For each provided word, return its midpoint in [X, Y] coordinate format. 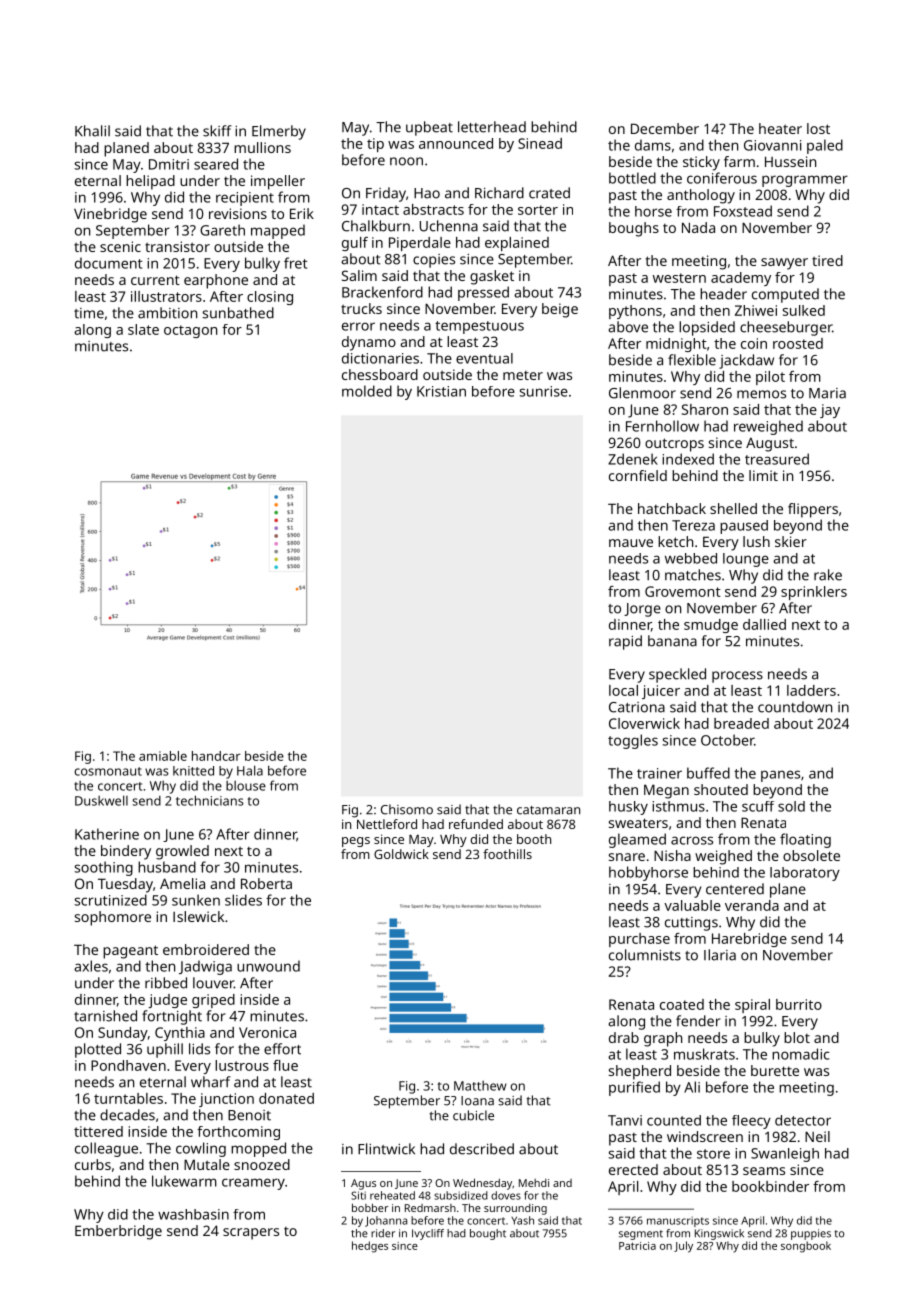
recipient [245, 199]
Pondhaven [128, 1065]
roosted [798, 343]
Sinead [540, 143]
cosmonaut [108, 771]
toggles [633, 741]
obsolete [811, 855]
